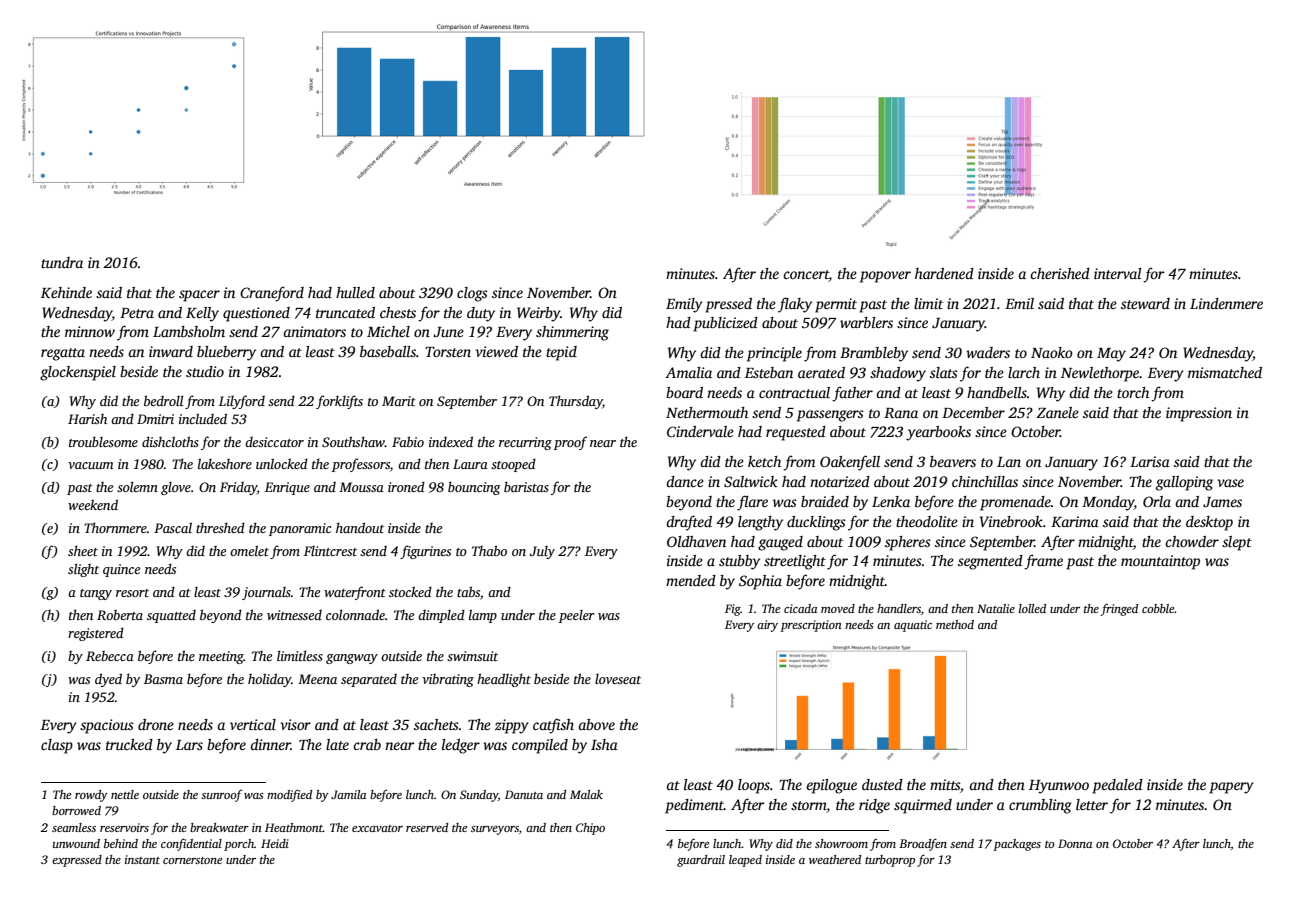 The width and height of the screenshot is (1308, 924). Describe the element at coordinates (90, 465) in the screenshot. I see `vacuum` at that location.
